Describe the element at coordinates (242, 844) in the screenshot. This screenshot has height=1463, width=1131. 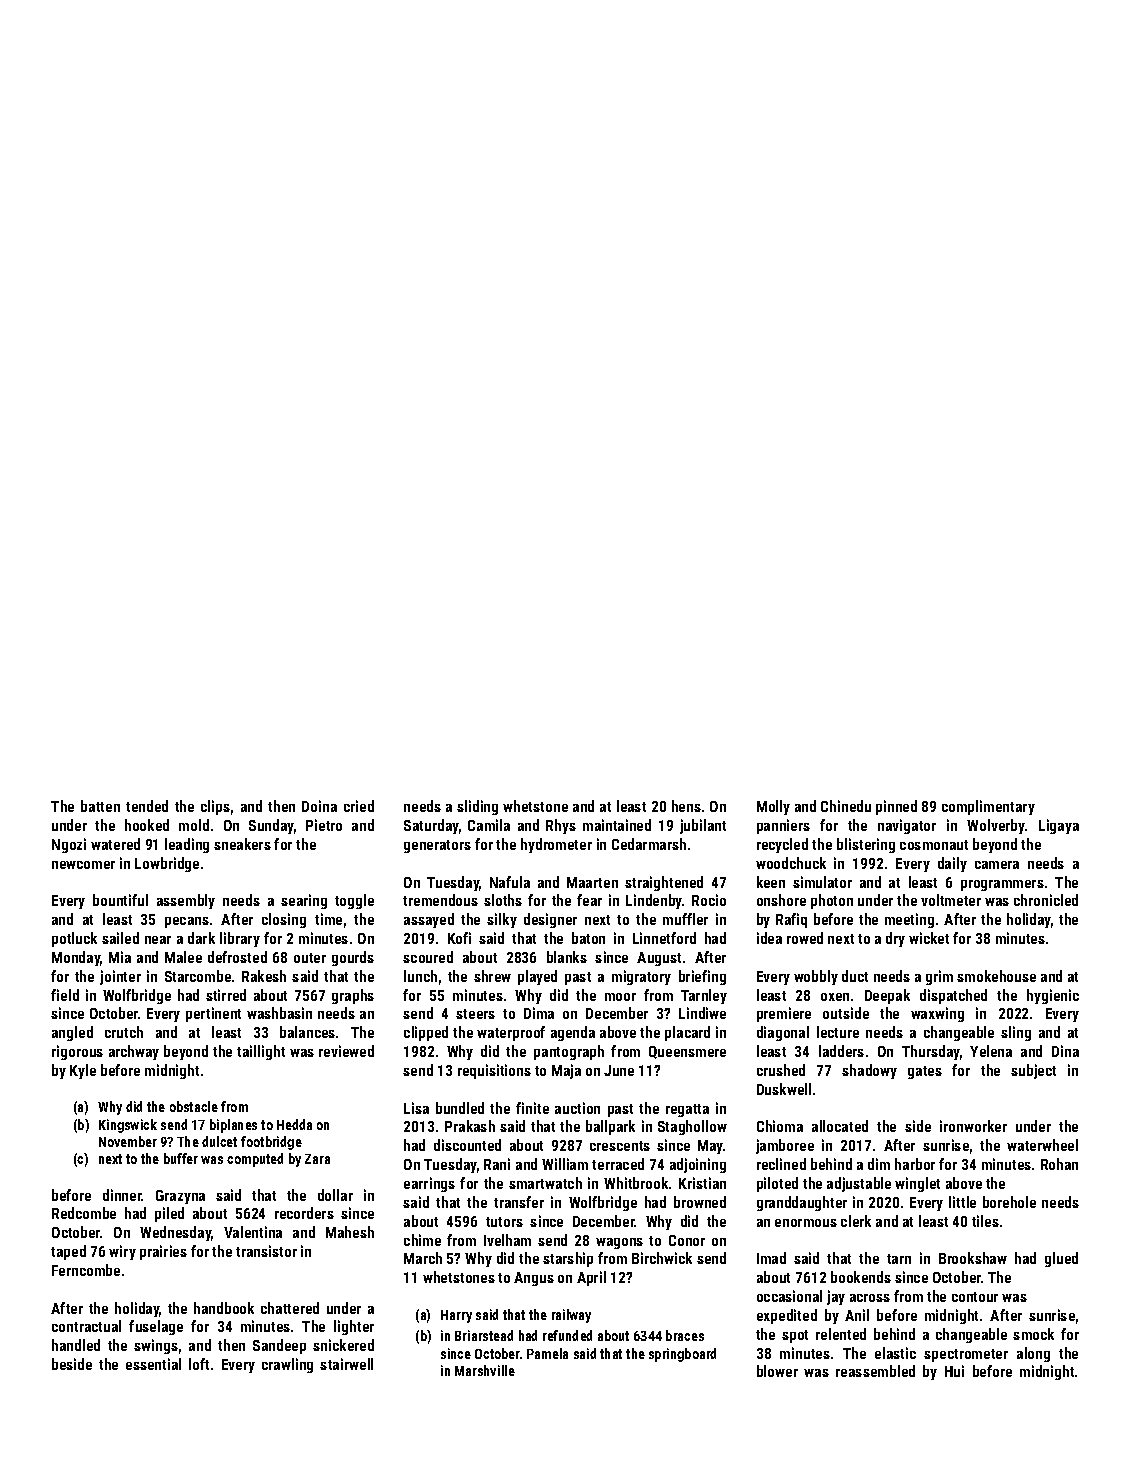
I see `sneakers` at that location.
